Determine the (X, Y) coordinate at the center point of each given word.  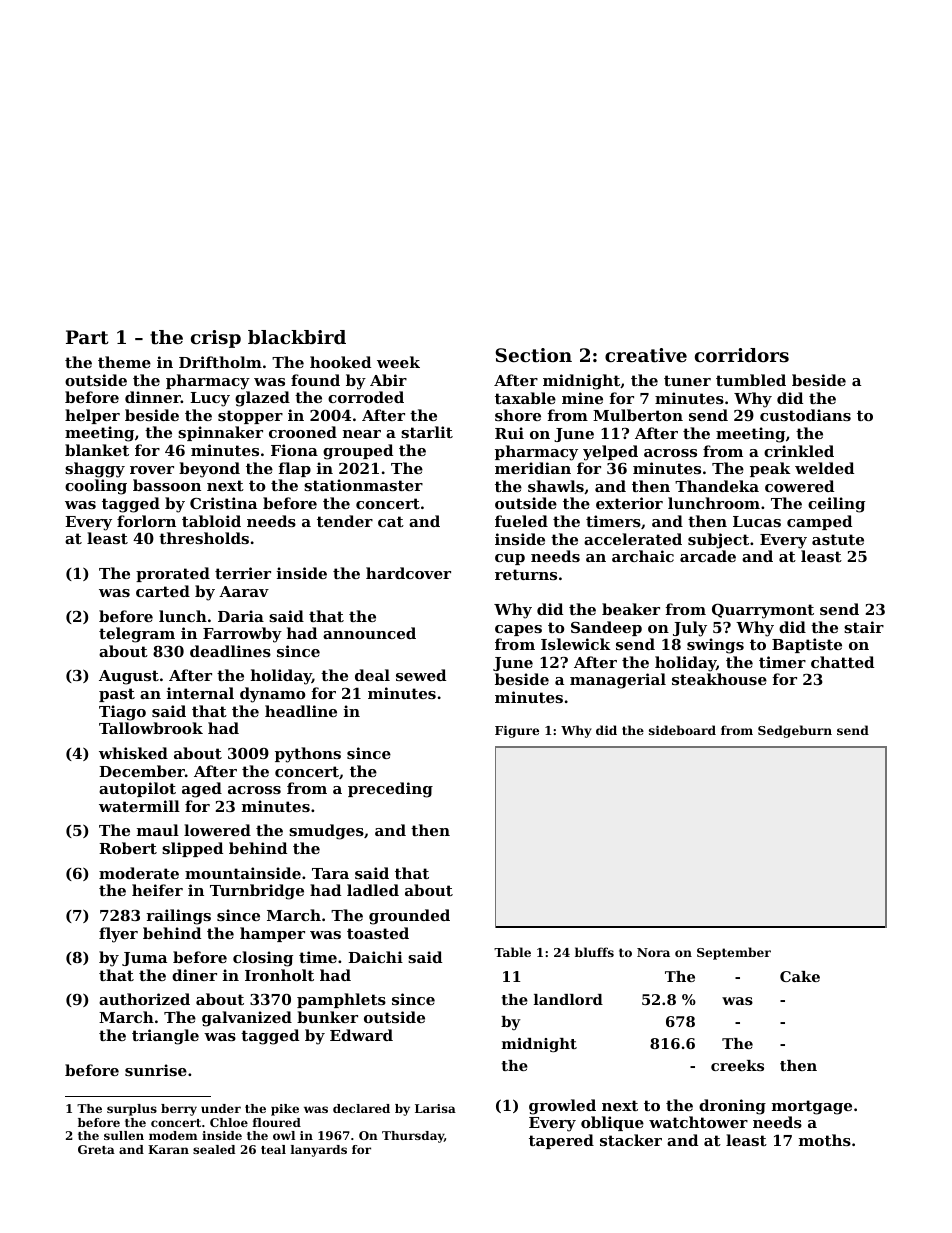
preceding (390, 790)
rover (152, 470)
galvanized (247, 1019)
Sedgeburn (795, 731)
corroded (366, 397)
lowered (217, 830)
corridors (742, 355)
